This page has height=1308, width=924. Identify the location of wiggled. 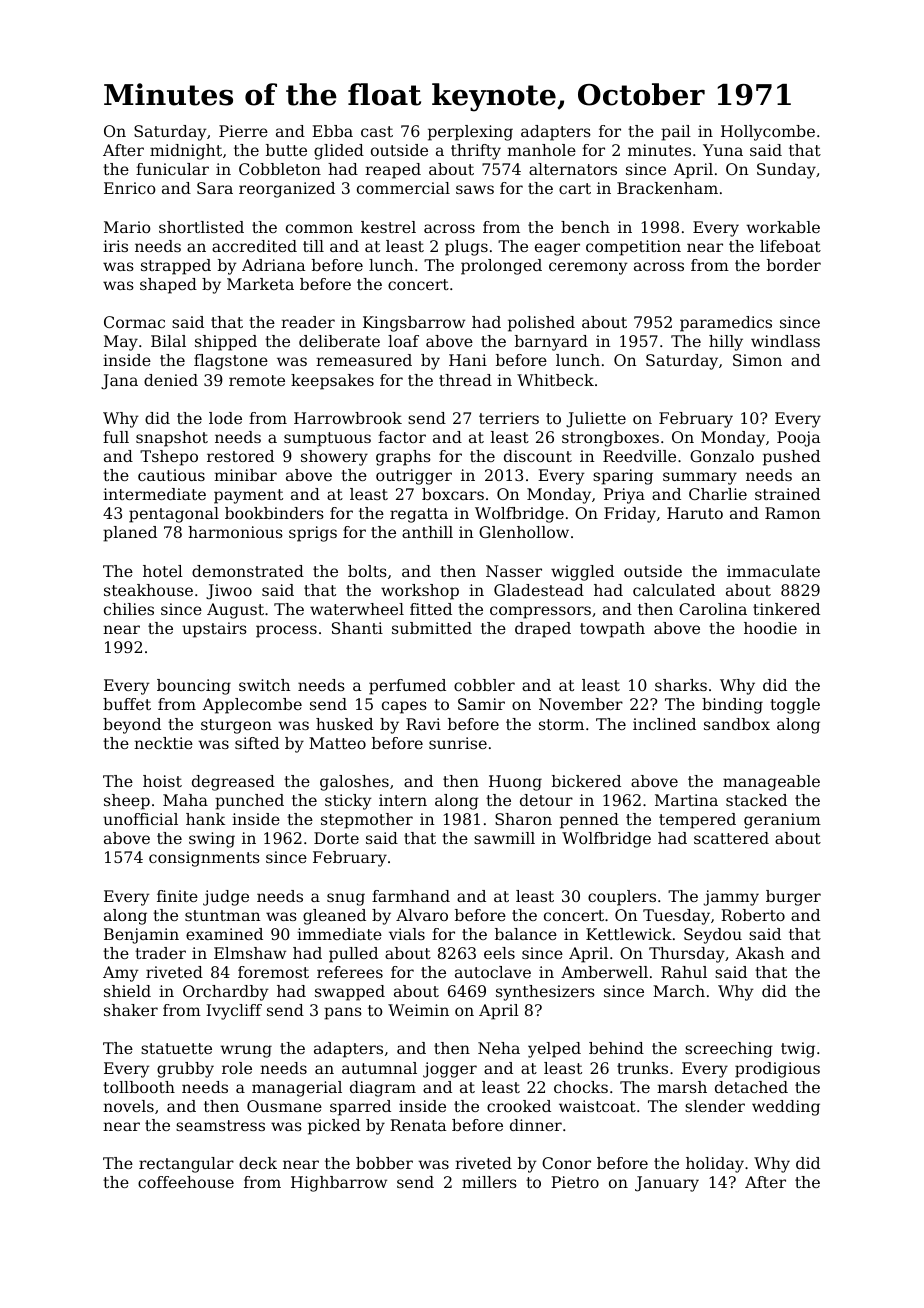
(582, 573).
